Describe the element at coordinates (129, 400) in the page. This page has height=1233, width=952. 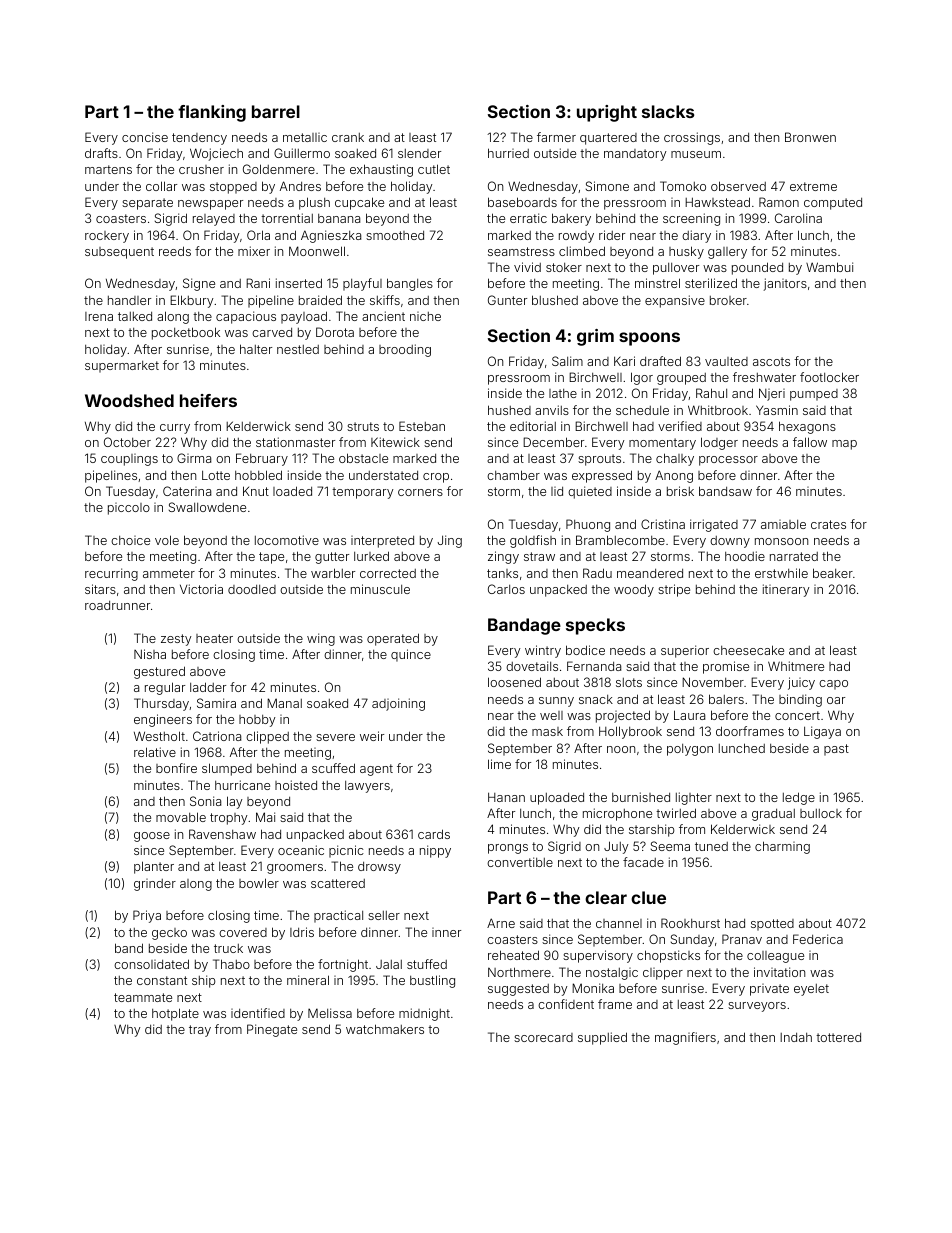
I see `Woodshed` at that location.
